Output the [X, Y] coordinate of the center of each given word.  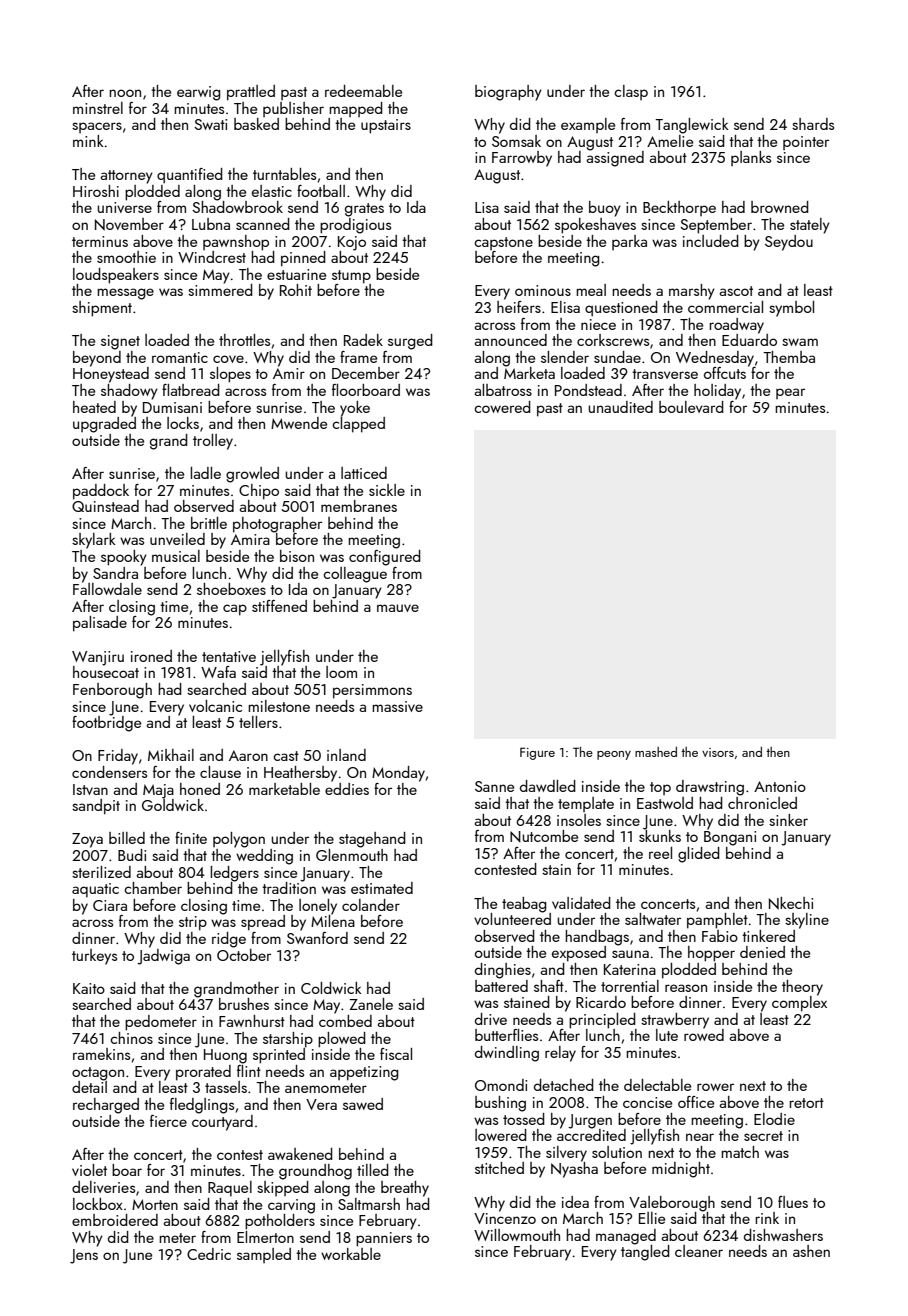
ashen [811, 1251]
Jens [84, 1256]
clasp [631, 92]
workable [351, 1254]
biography [508, 93]
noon [125, 93]
